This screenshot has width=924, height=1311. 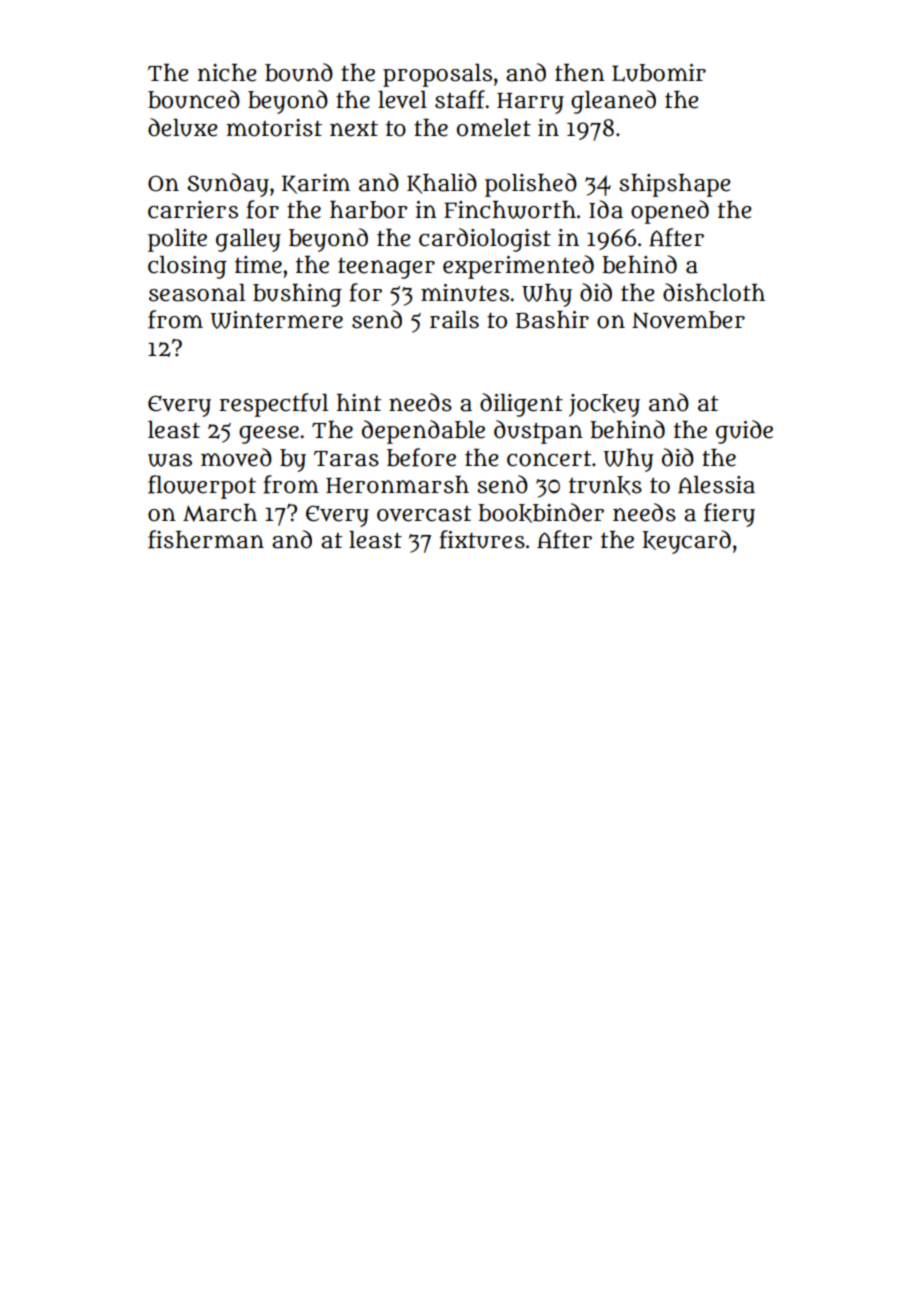 I want to click on niche, so click(x=227, y=73).
